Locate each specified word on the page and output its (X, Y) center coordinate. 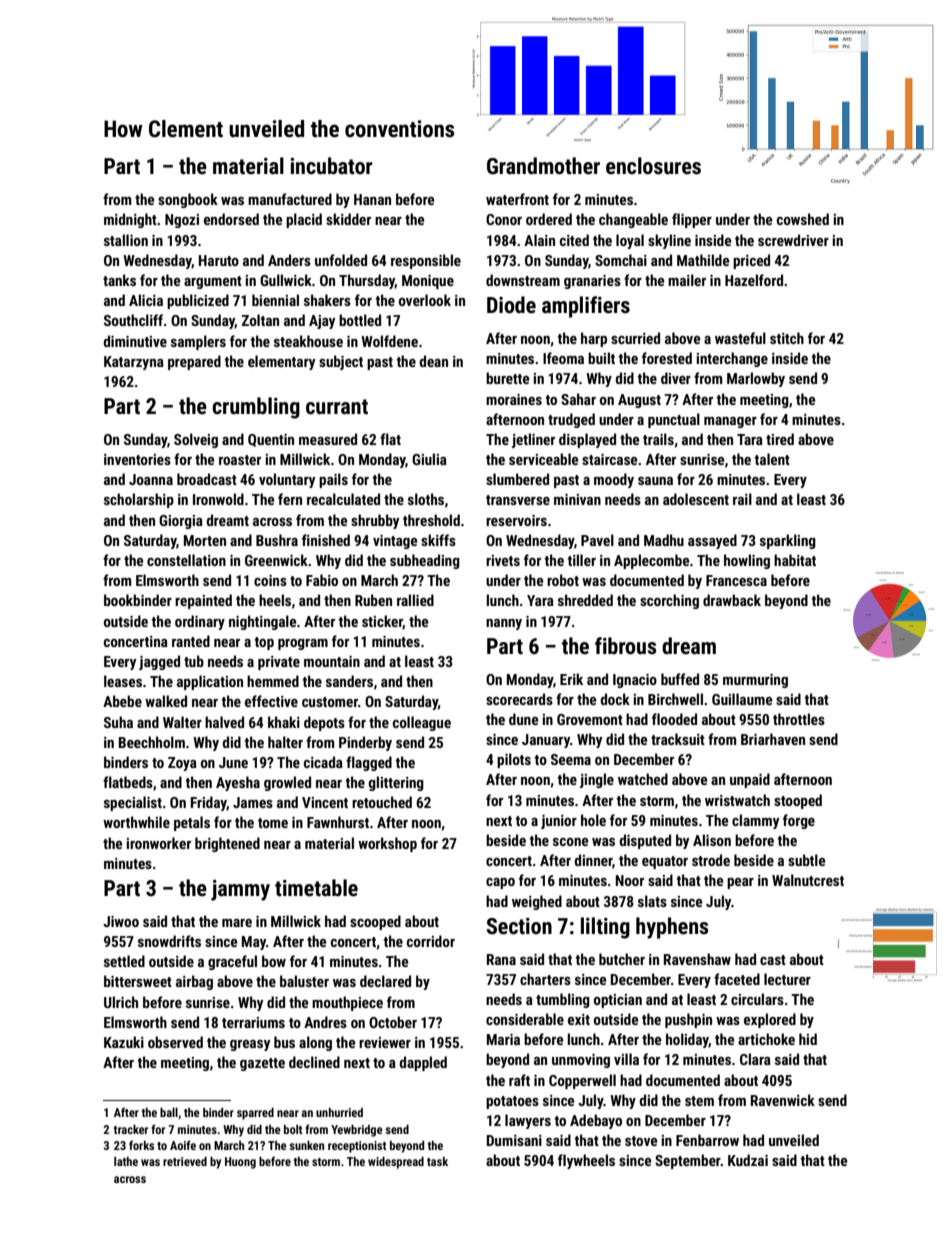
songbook (188, 200)
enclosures (653, 166)
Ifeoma (563, 358)
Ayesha (238, 783)
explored (770, 1020)
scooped (375, 922)
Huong (240, 1163)
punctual (674, 420)
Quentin (271, 440)
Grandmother (543, 166)
